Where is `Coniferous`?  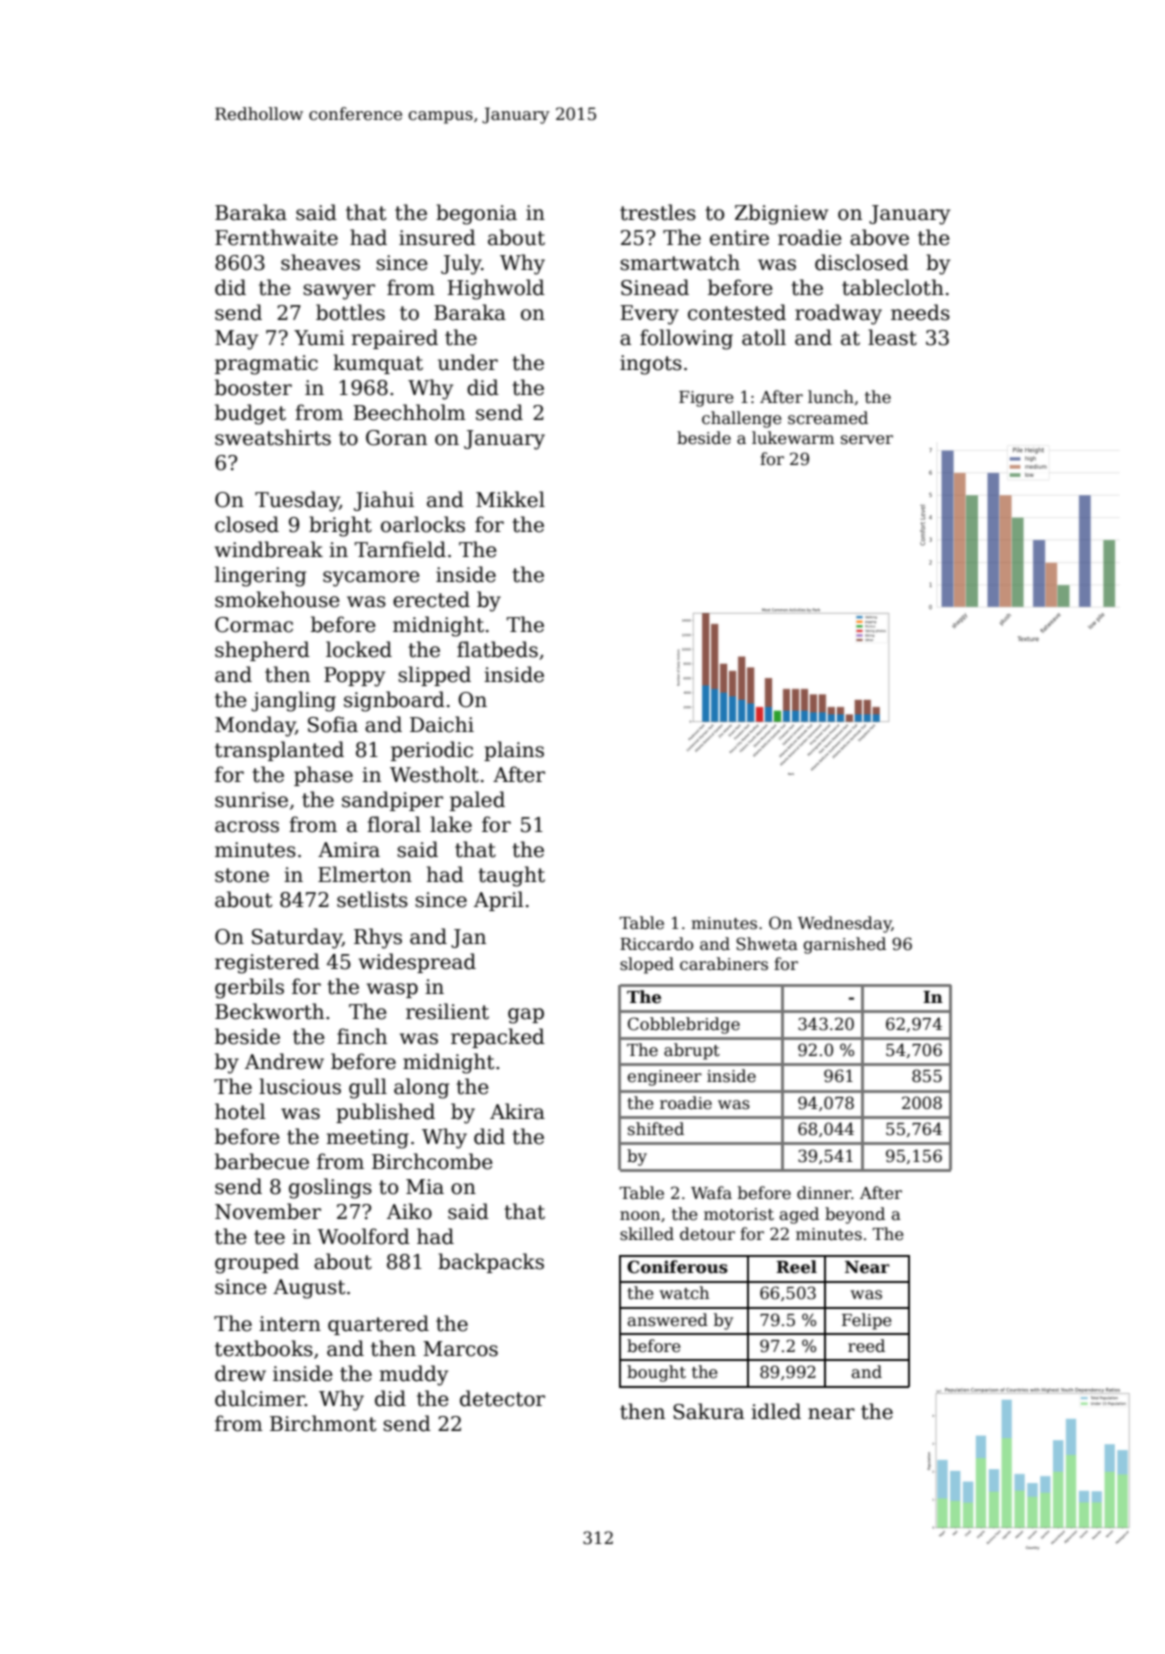
Coniferous is located at coordinates (677, 1267).
